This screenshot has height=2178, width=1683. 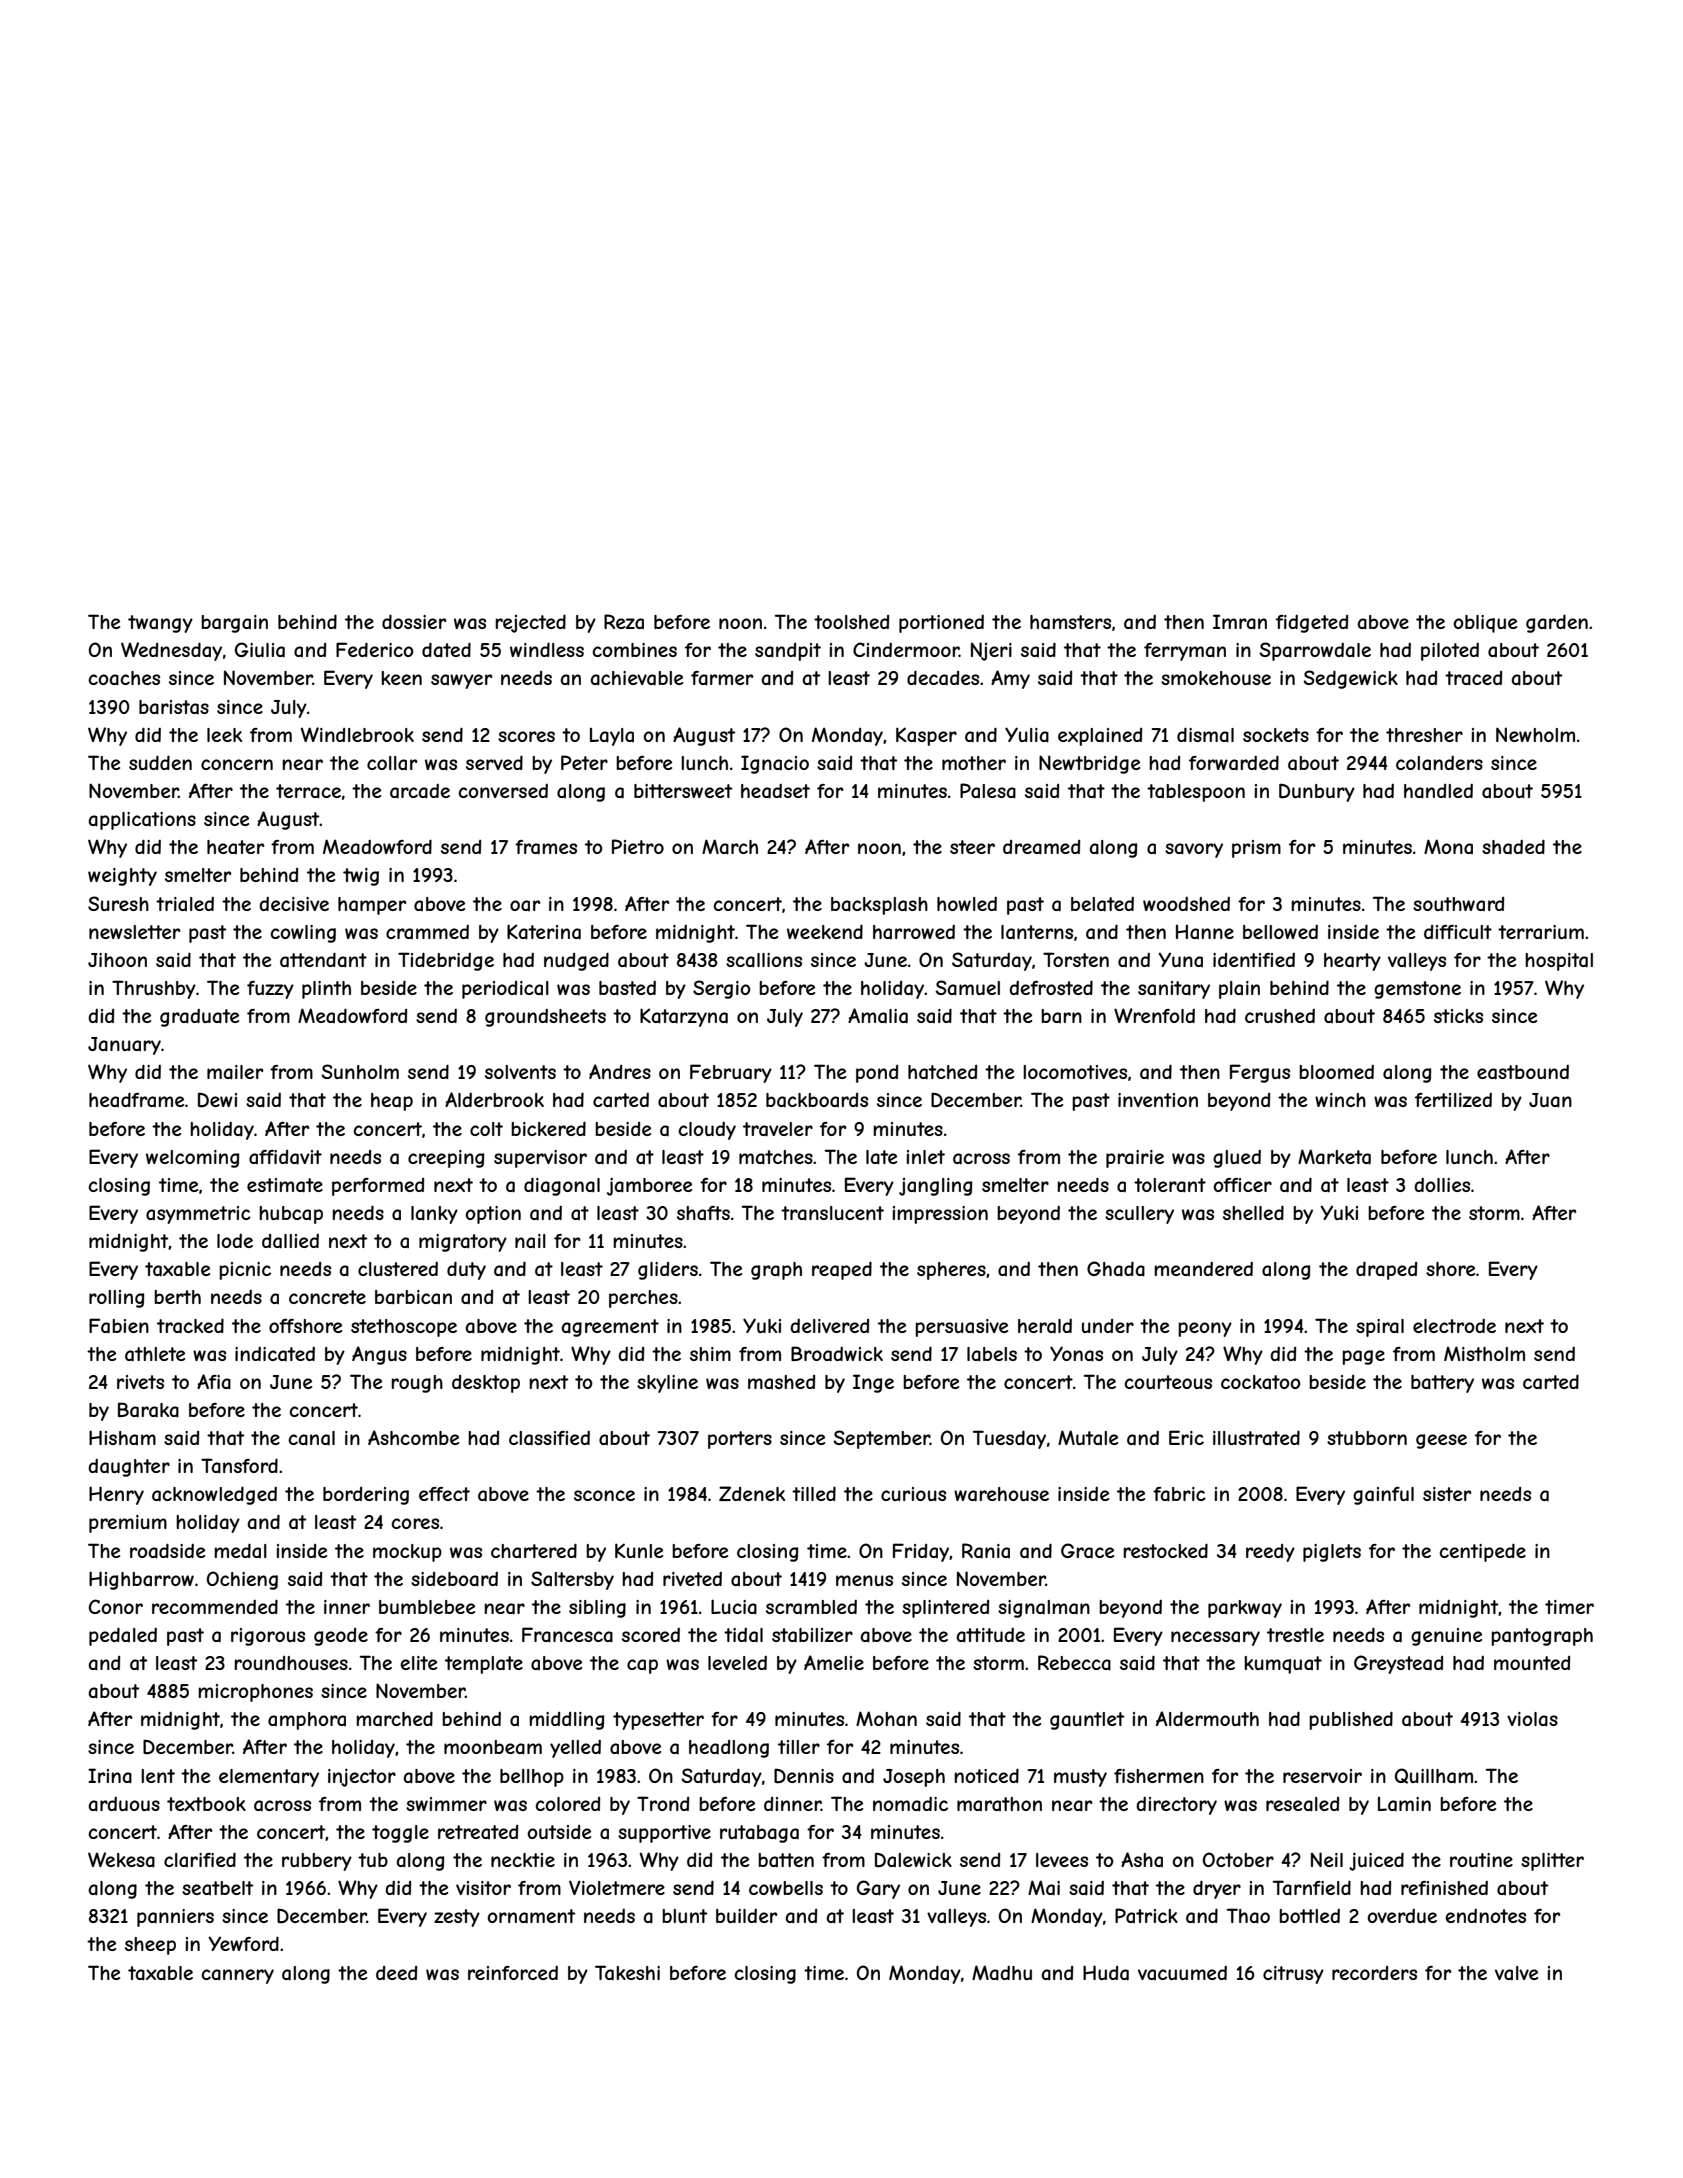 What do you see at coordinates (1557, 623) in the screenshot?
I see `garden` at bounding box center [1557, 623].
